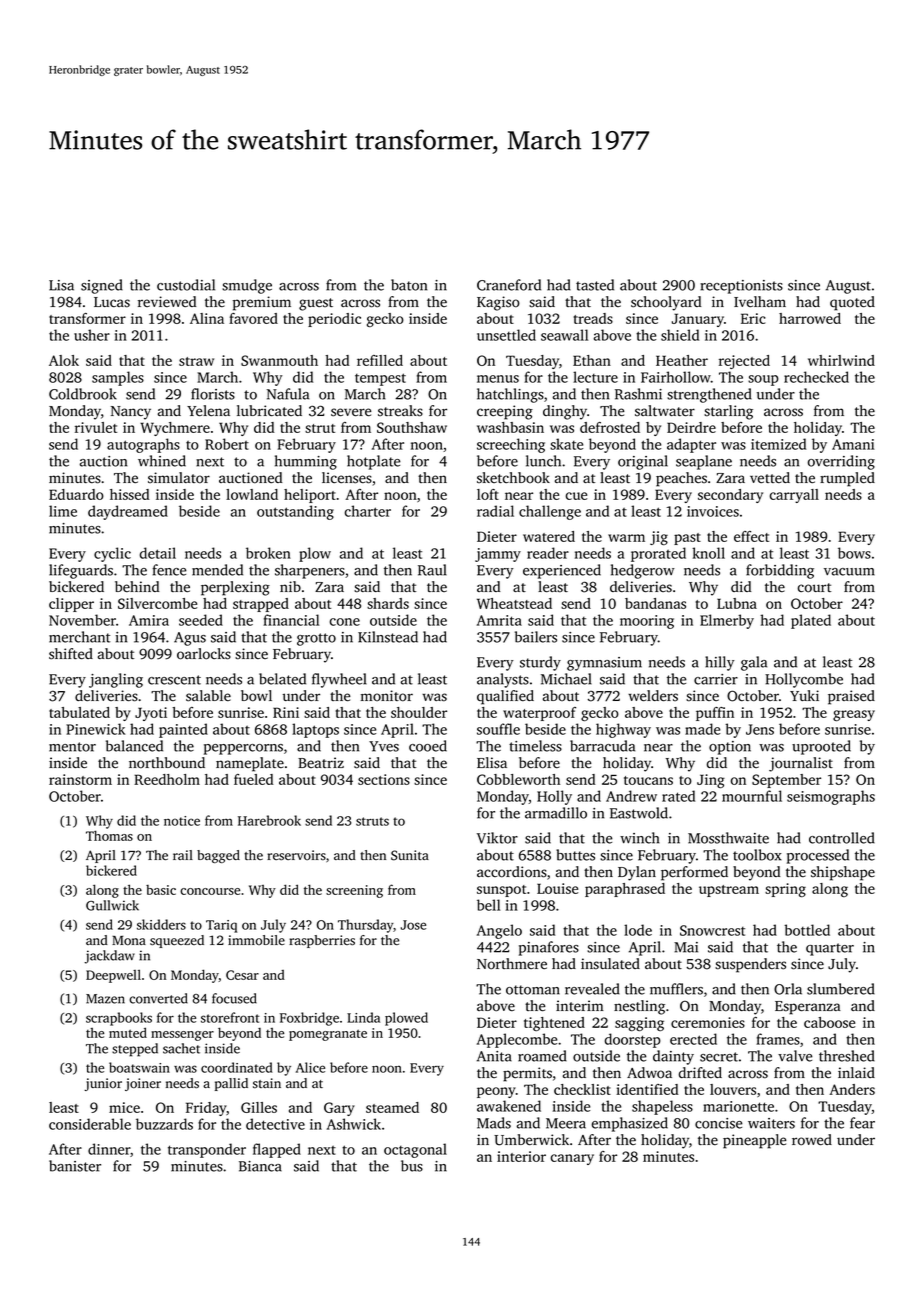 The height and width of the screenshot is (1314, 924). Describe the element at coordinates (76, 494) in the screenshot. I see `Eduardo` at that location.
